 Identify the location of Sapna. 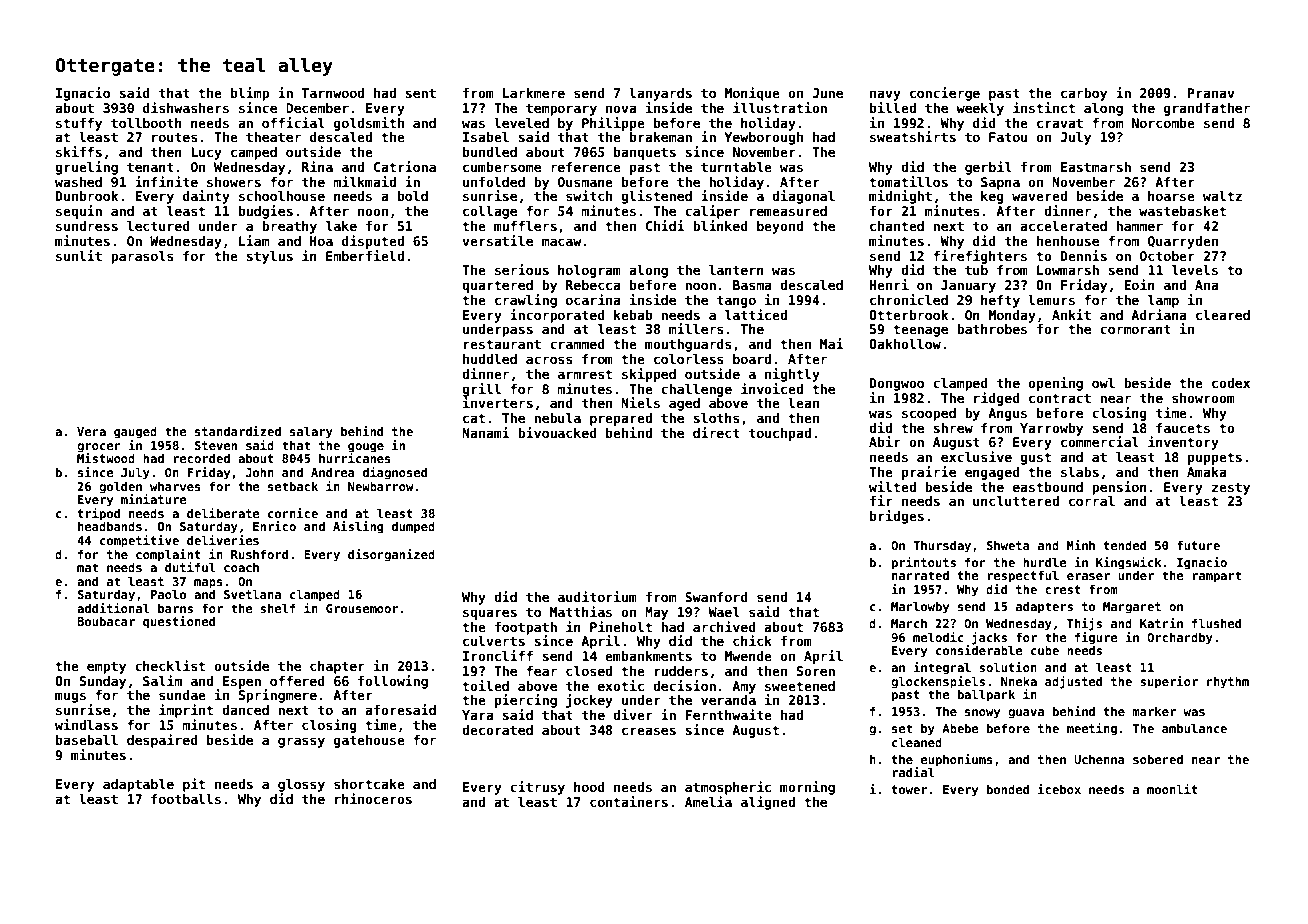
(1000, 183).
